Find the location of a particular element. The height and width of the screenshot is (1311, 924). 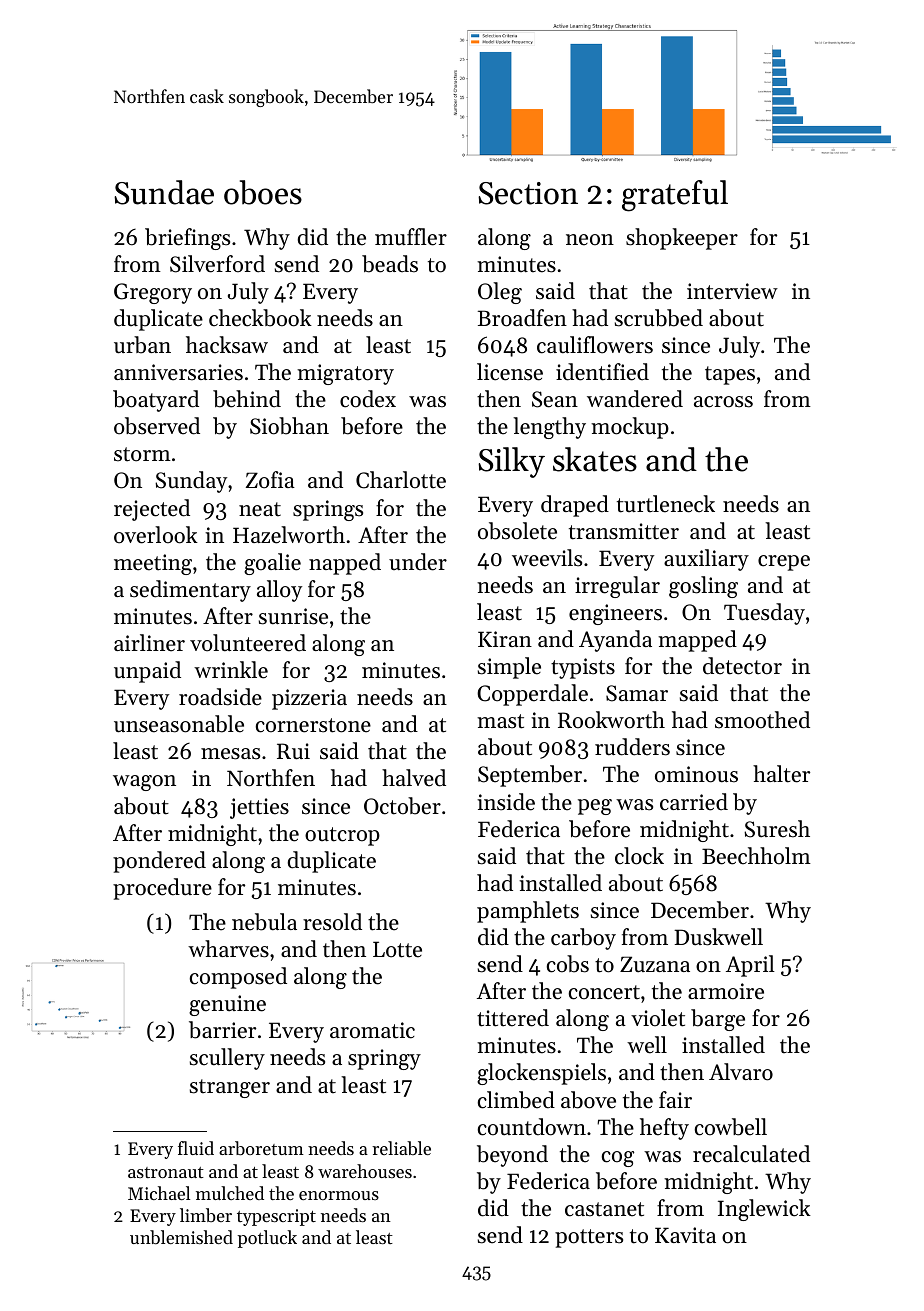

Kavita is located at coordinates (685, 1235).
